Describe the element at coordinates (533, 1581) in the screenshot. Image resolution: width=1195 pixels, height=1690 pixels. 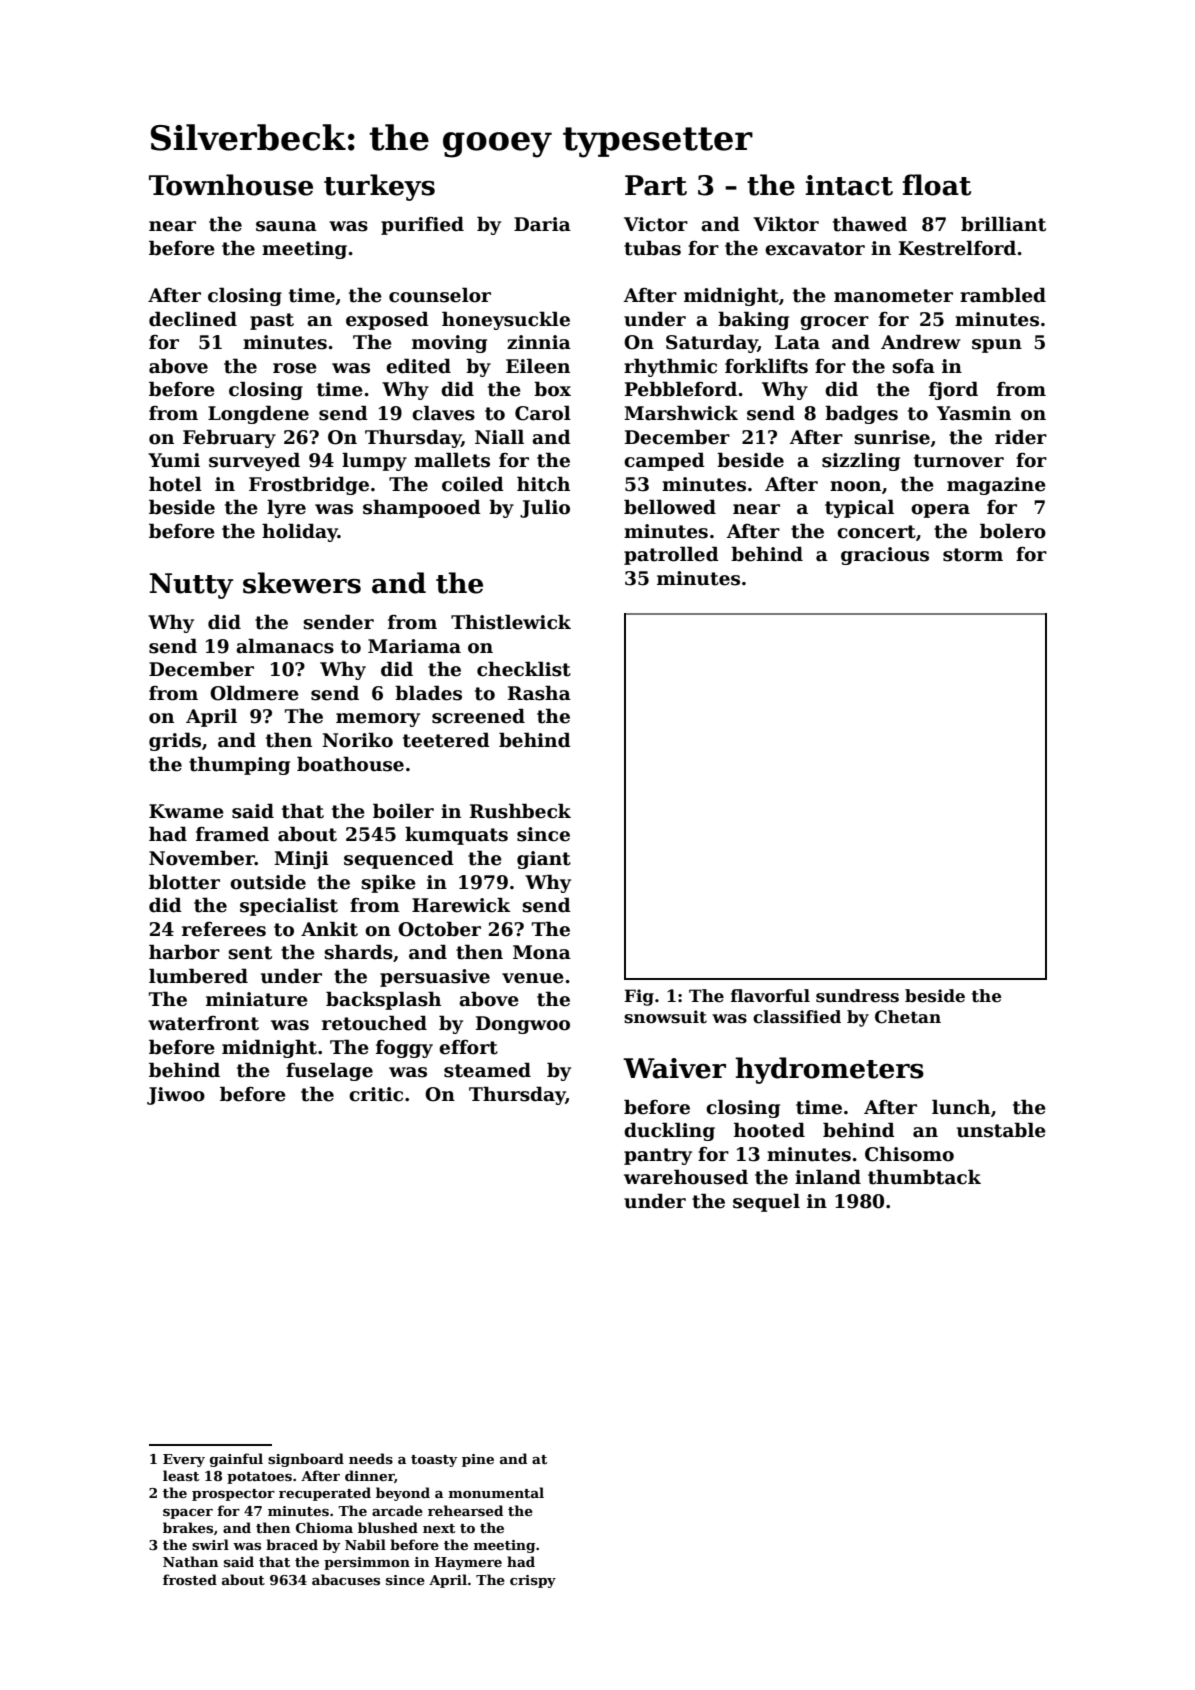
I see `crispy` at that location.
